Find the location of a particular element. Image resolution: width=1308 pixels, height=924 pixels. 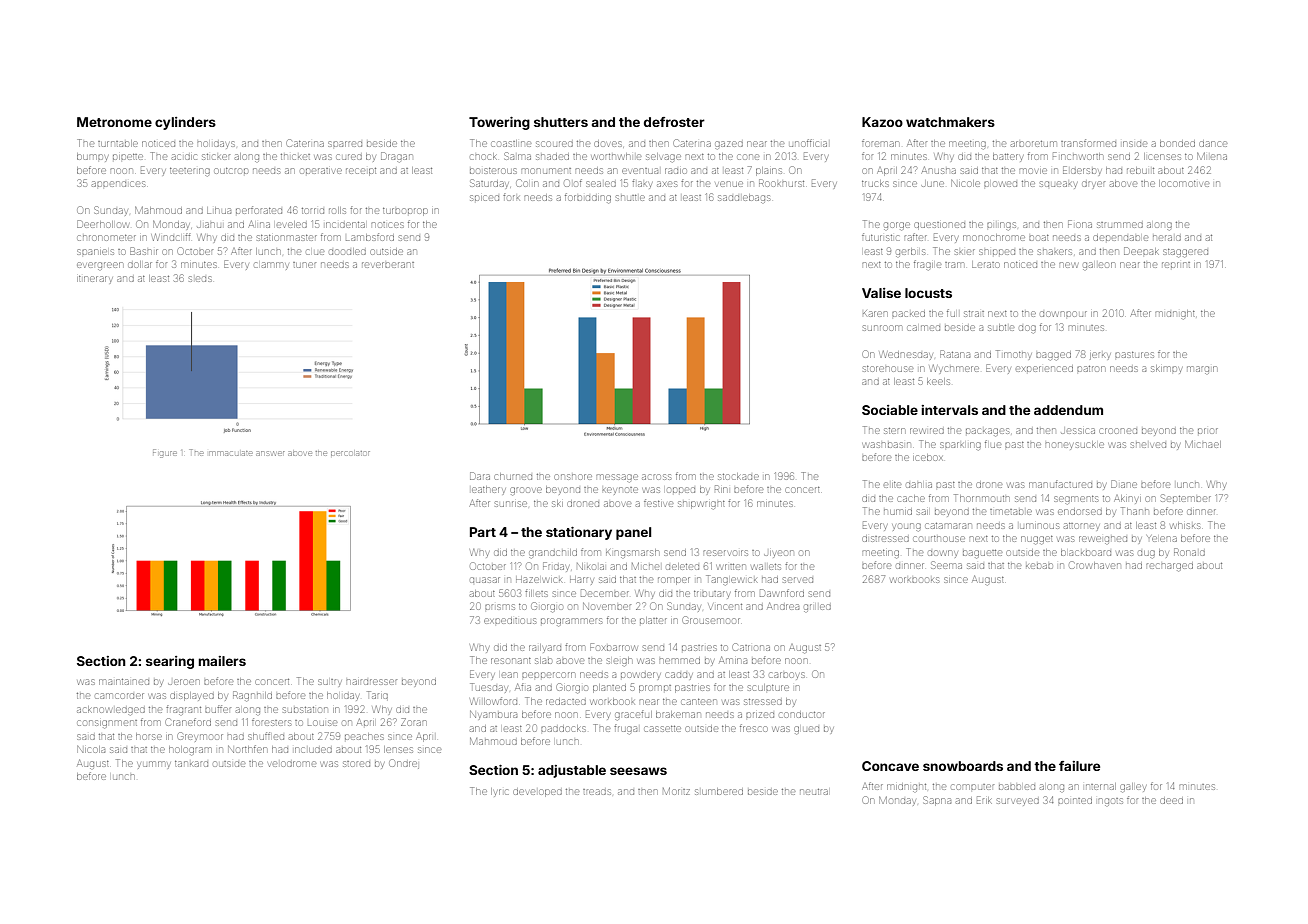

answer is located at coordinates (271, 453).
